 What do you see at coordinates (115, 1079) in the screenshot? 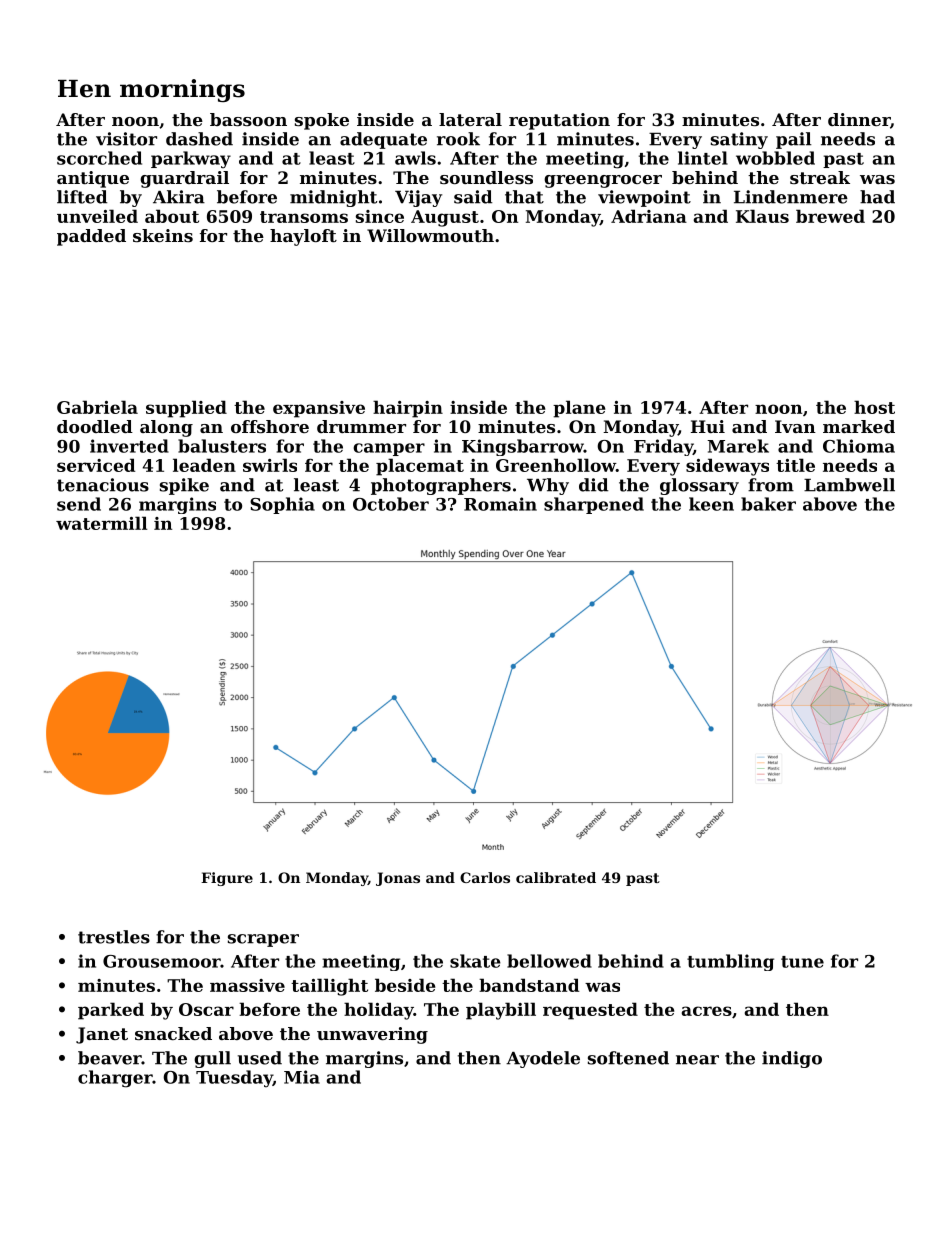
I see `charger` at bounding box center [115, 1079].
